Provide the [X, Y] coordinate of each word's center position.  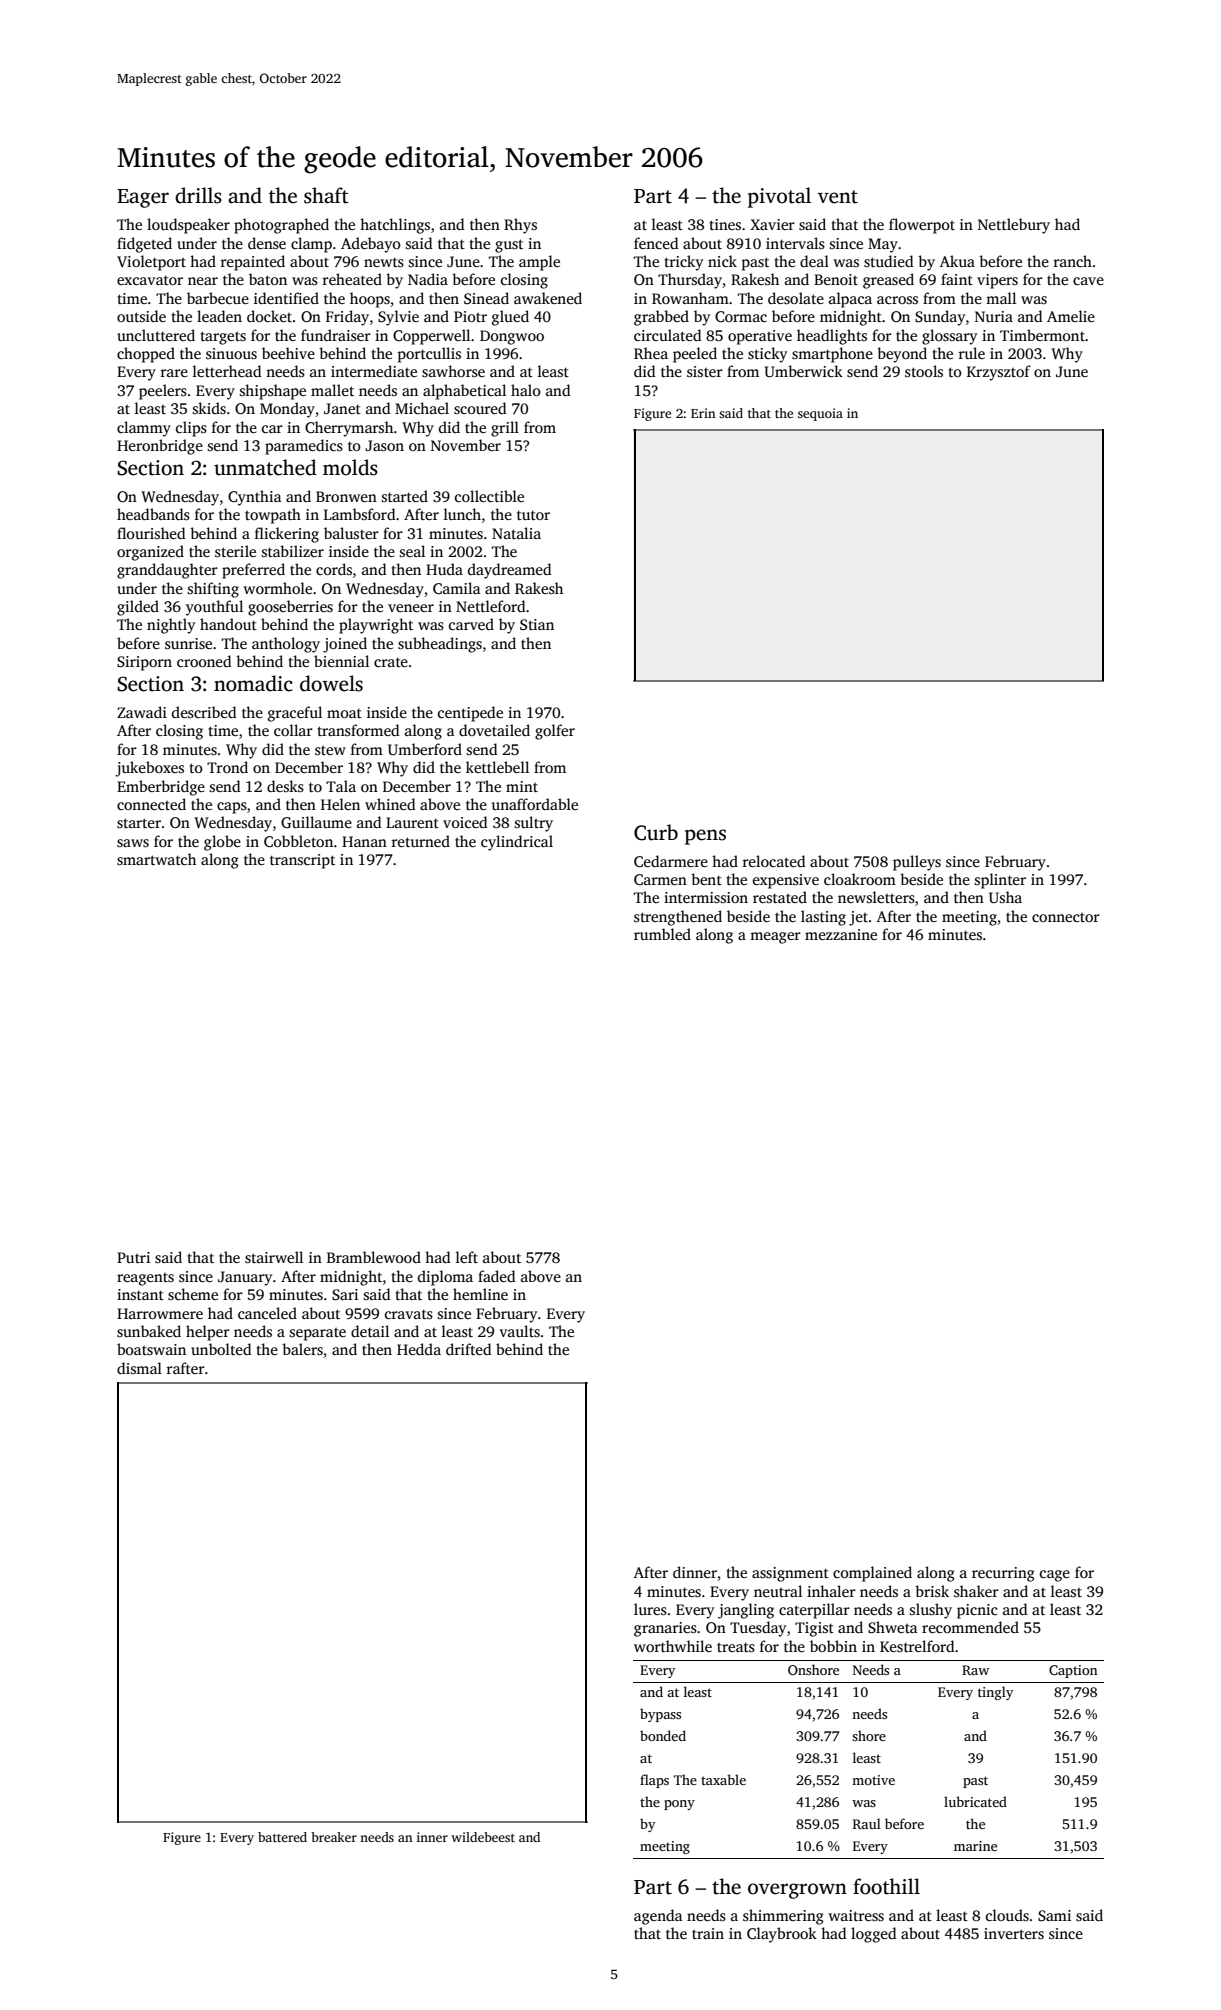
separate [318, 1334]
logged [874, 1935]
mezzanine [841, 934]
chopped [146, 355]
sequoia [820, 414]
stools [924, 371]
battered [282, 1837]
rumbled [662, 934]
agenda [658, 1917]
